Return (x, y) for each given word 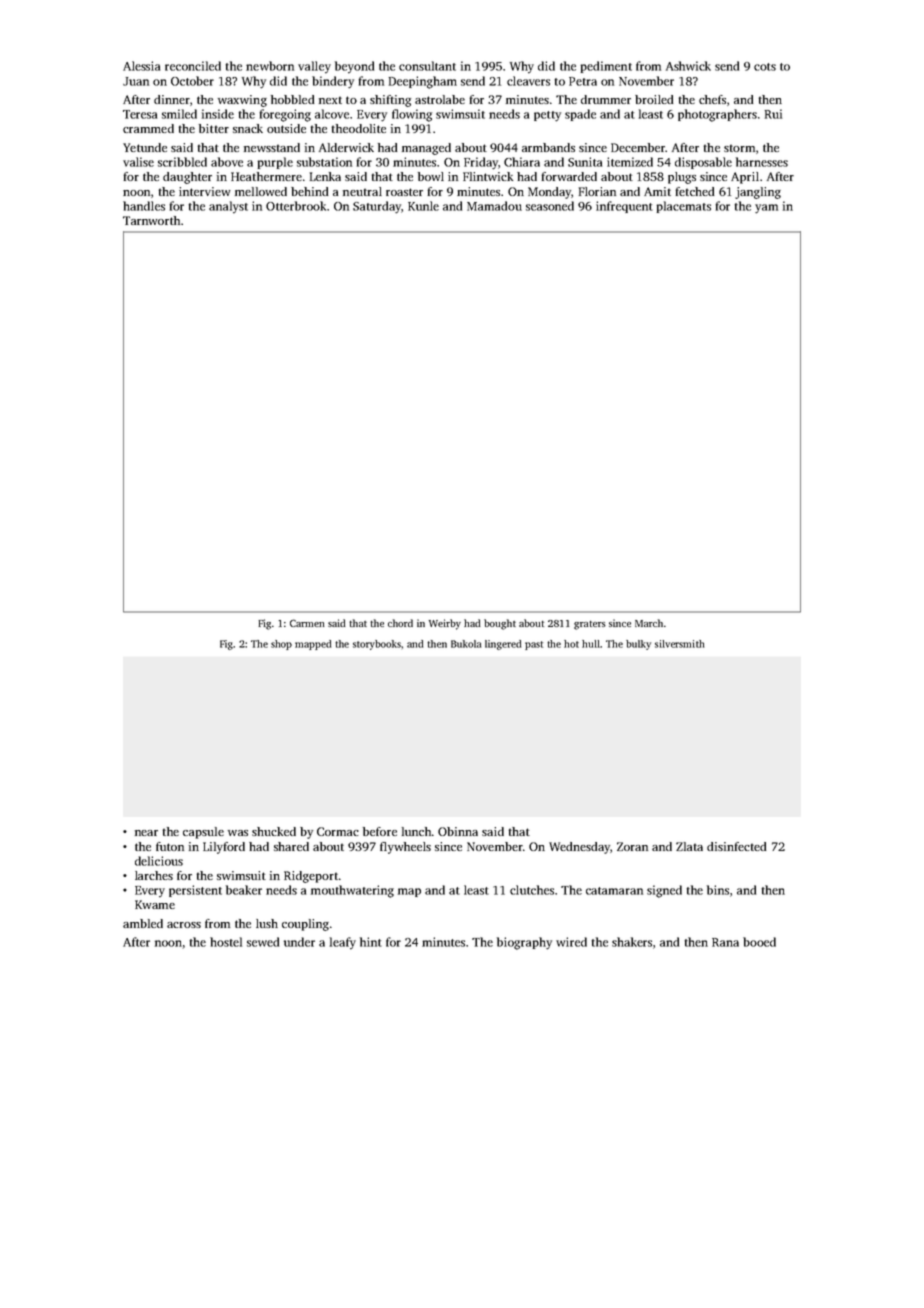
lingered (503, 645)
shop (281, 645)
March (649, 623)
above (227, 162)
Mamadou (494, 206)
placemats (684, 207)
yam (766, 209)
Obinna (458, 831)
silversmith (679, 644)
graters (590, 625)
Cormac (338, 831)
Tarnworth (151, 220)
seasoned (550, 206)
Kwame (155, 904)
